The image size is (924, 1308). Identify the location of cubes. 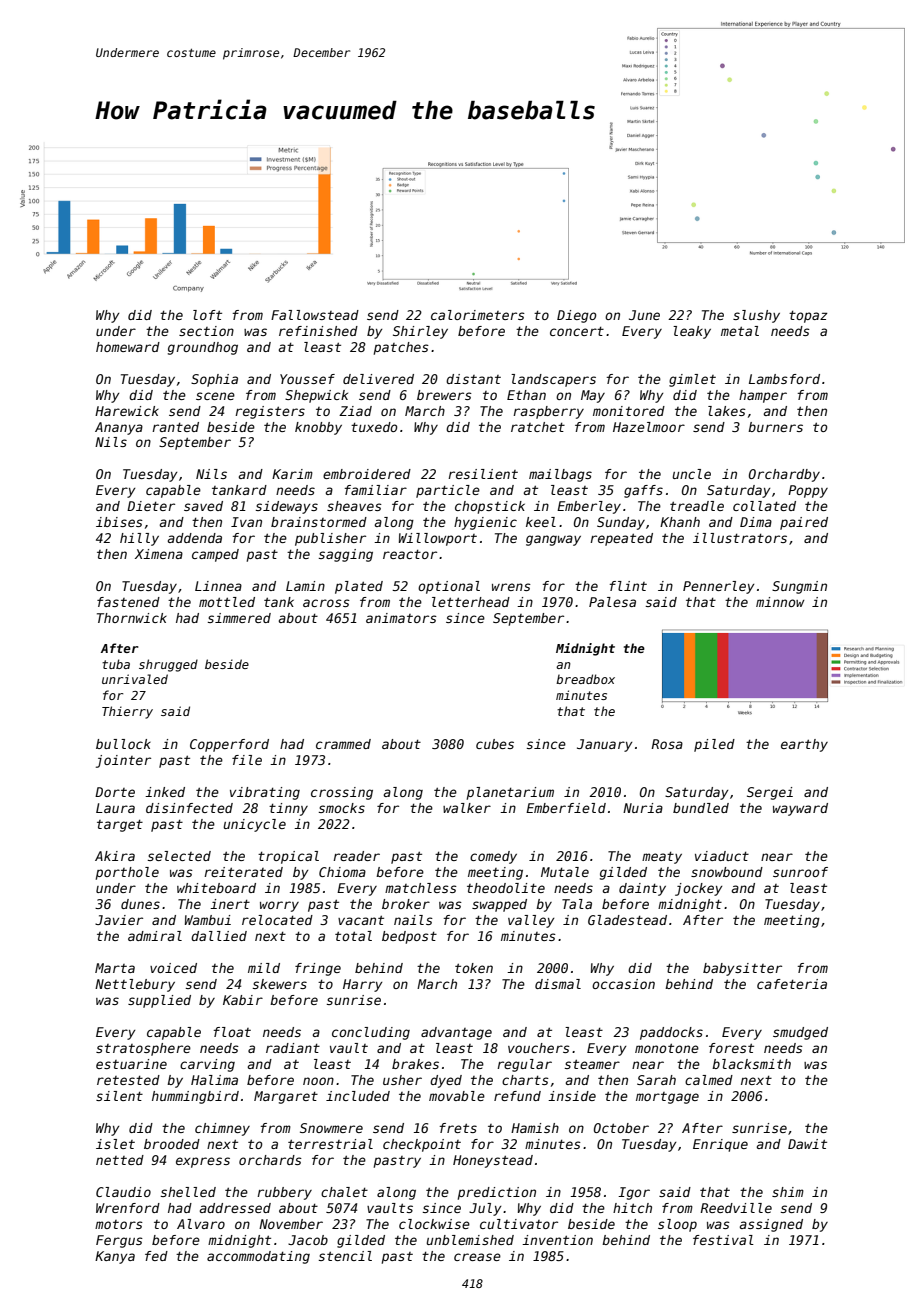
(495, 744).
